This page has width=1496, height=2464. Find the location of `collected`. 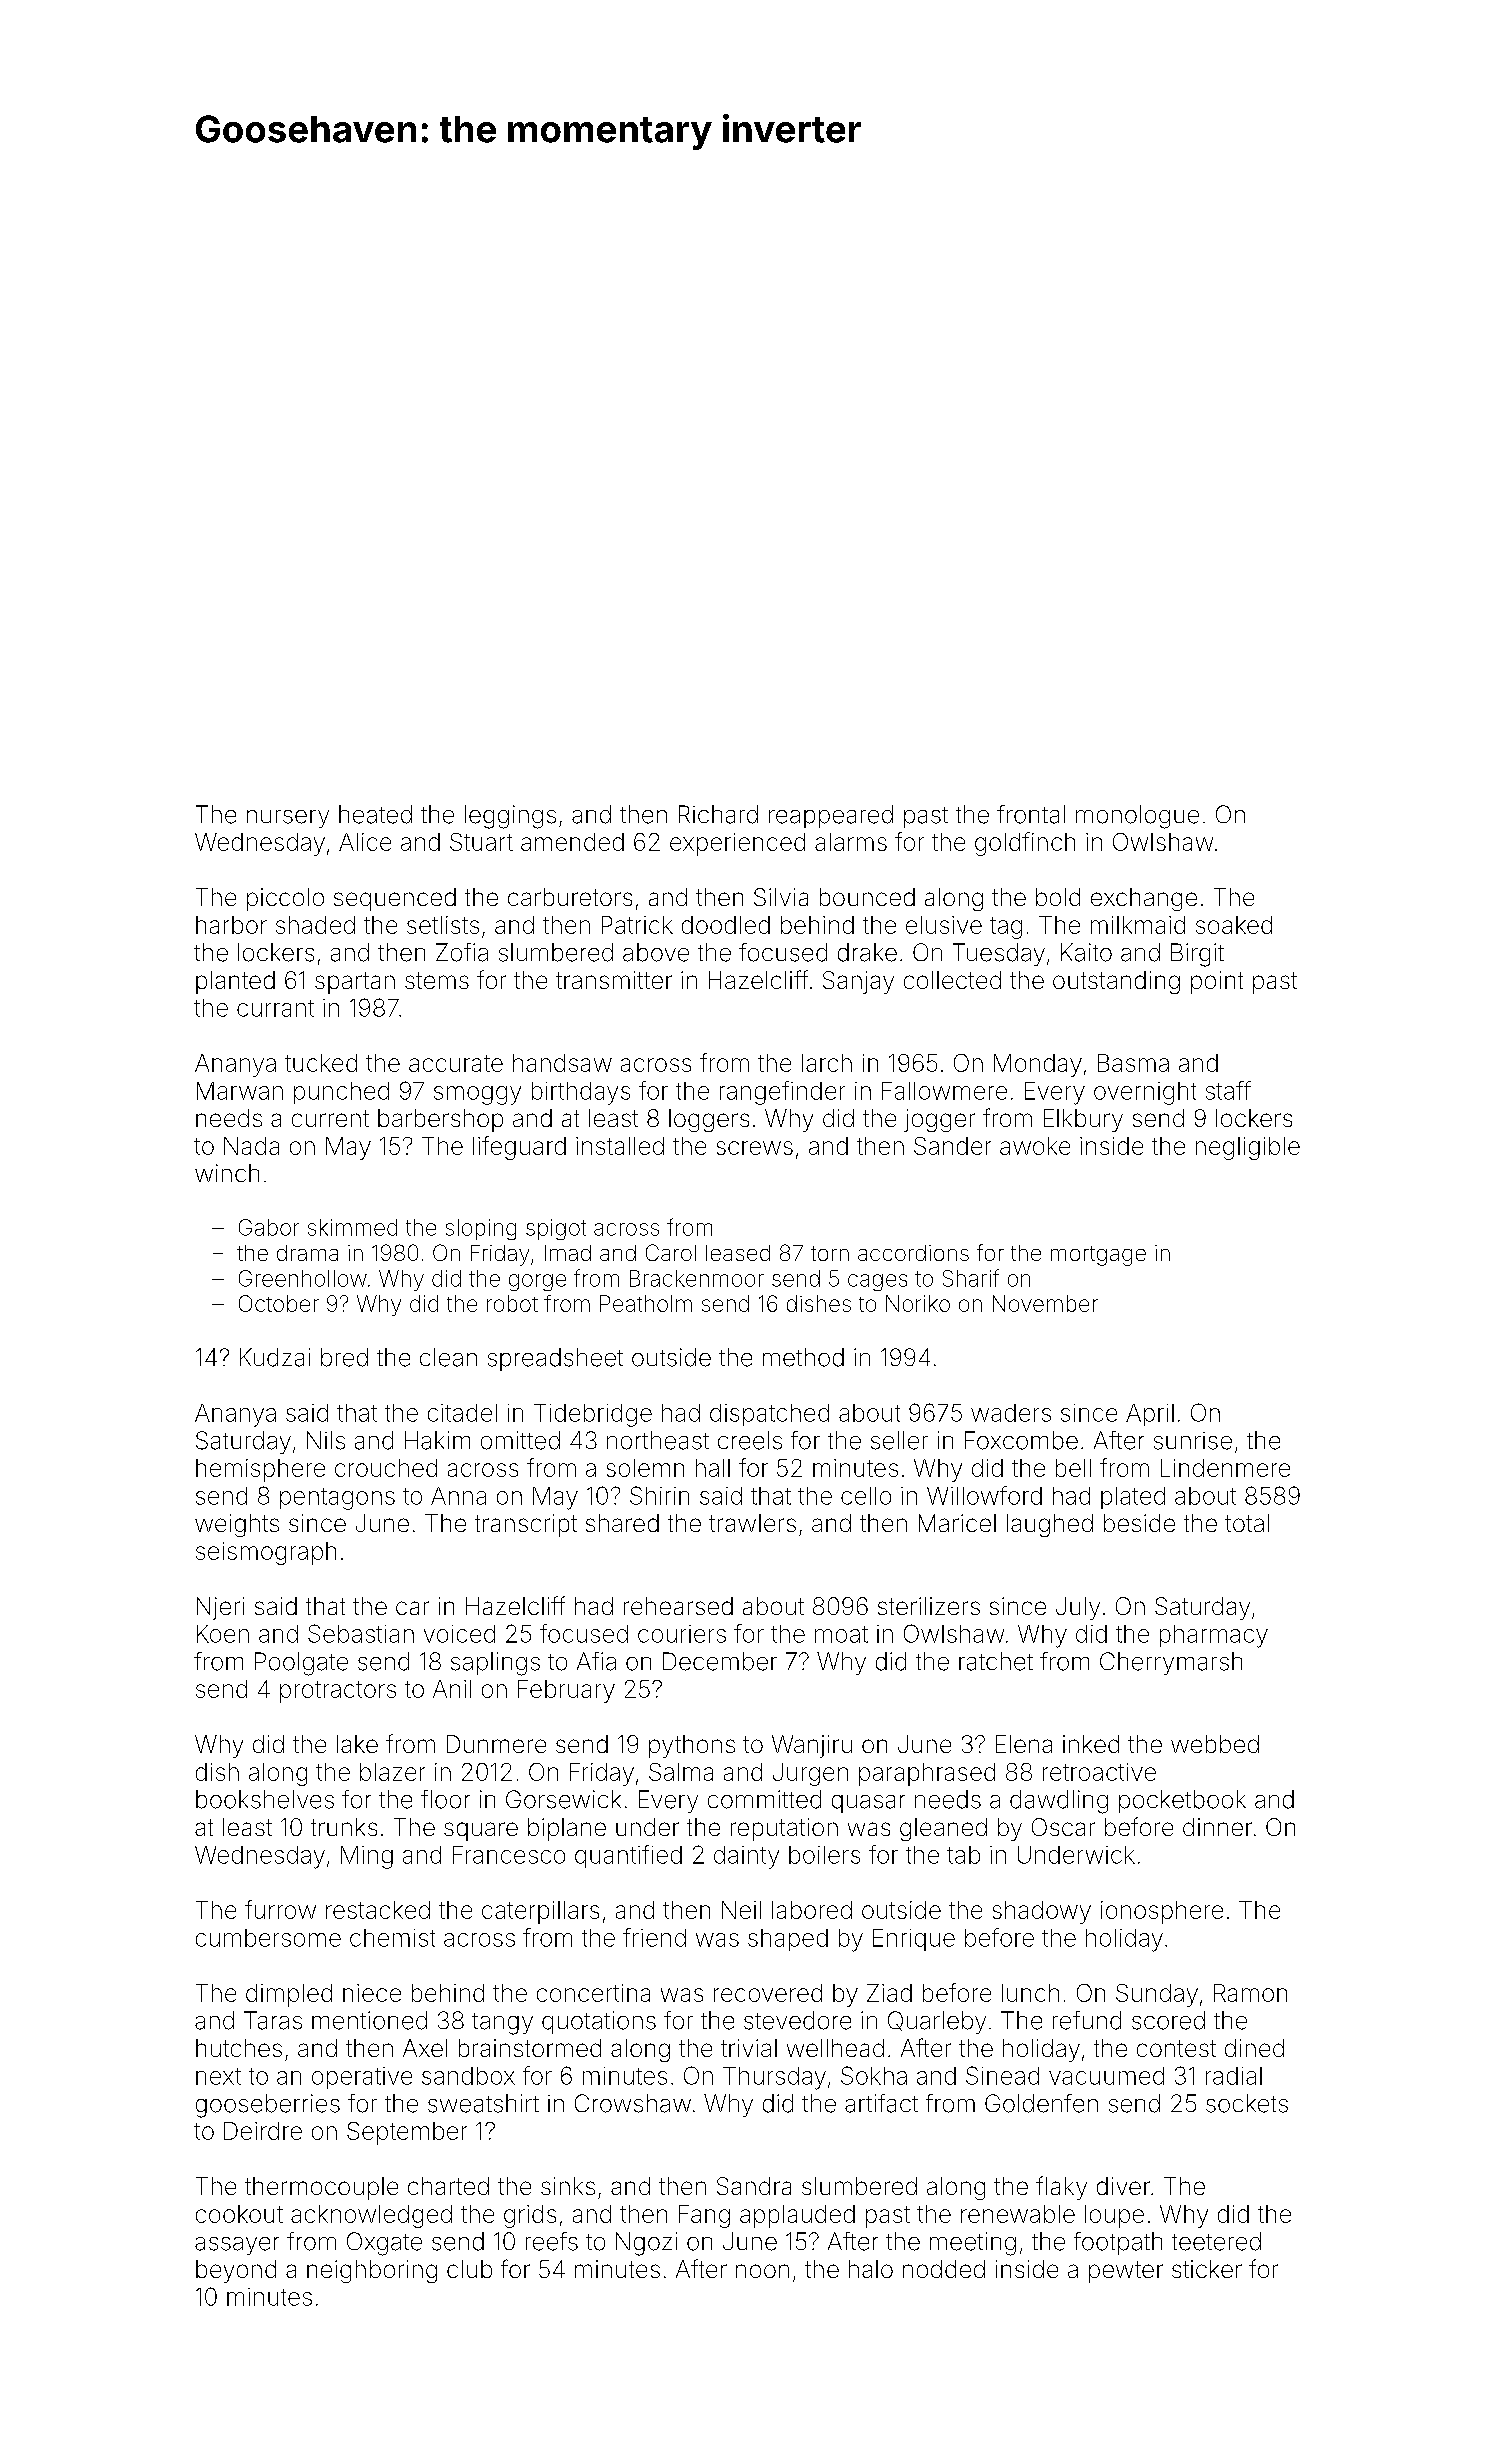

collected is located at coordinates (952, 980).
